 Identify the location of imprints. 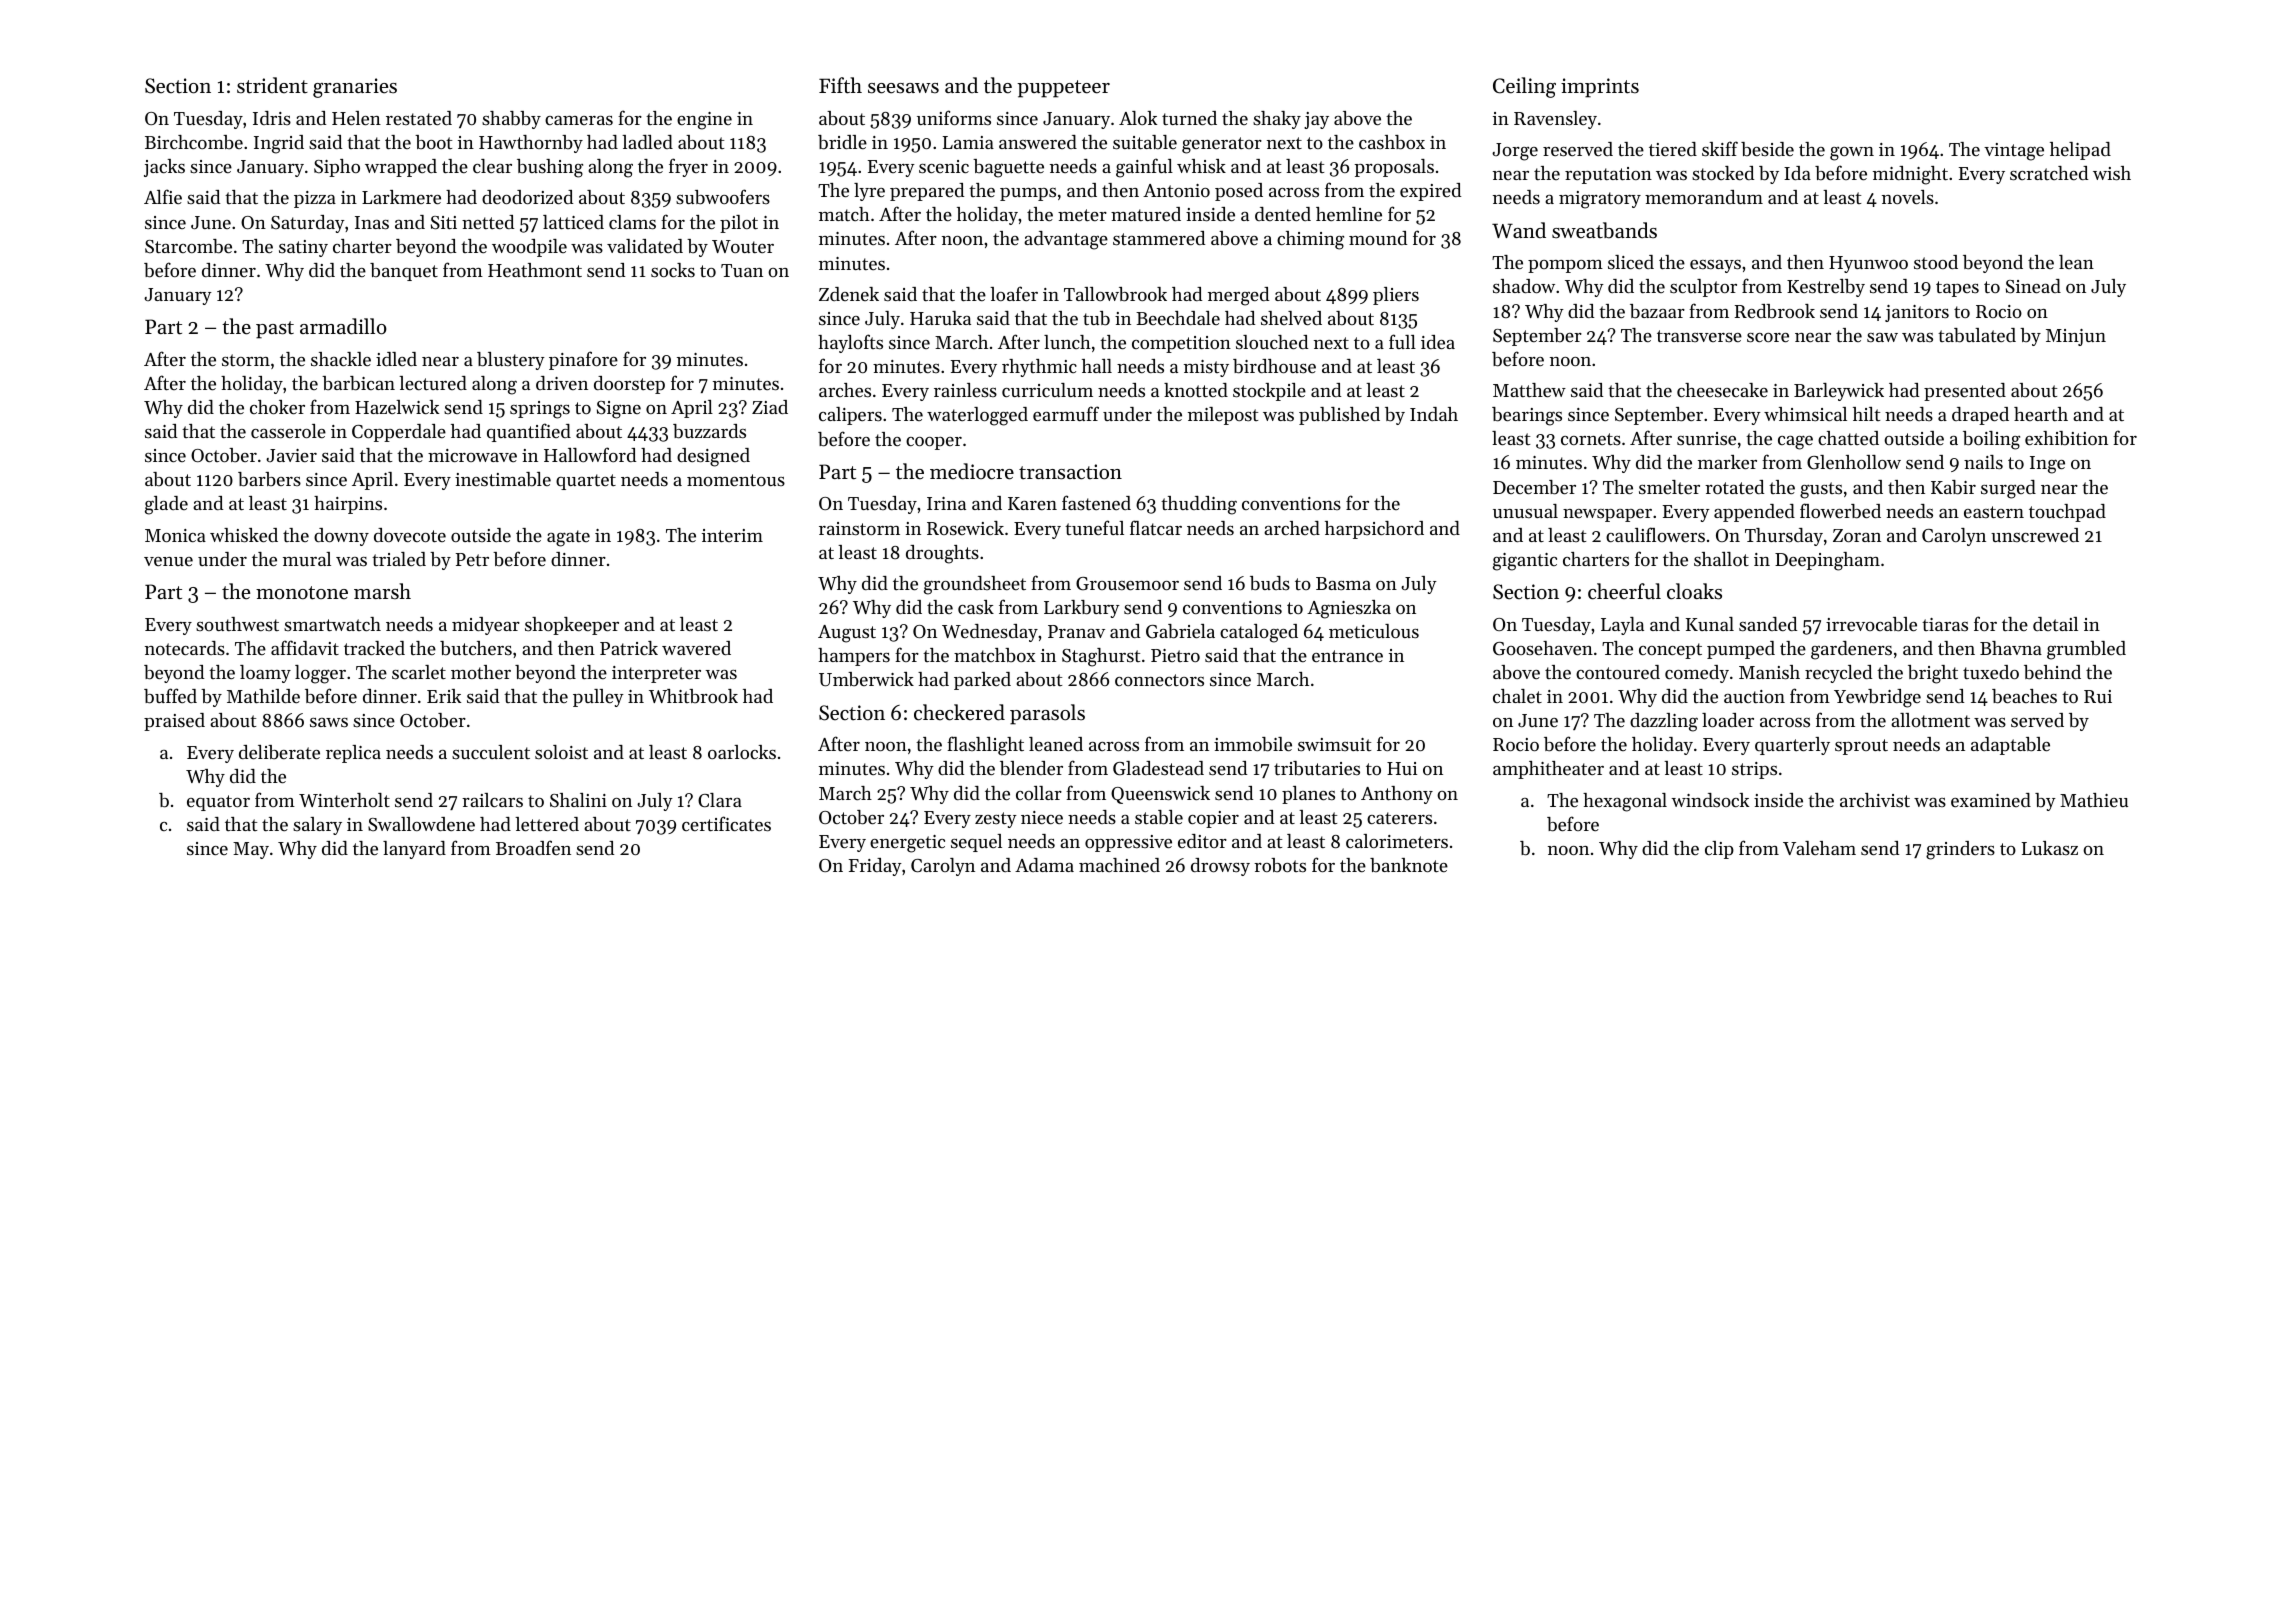
(1600, 88).
